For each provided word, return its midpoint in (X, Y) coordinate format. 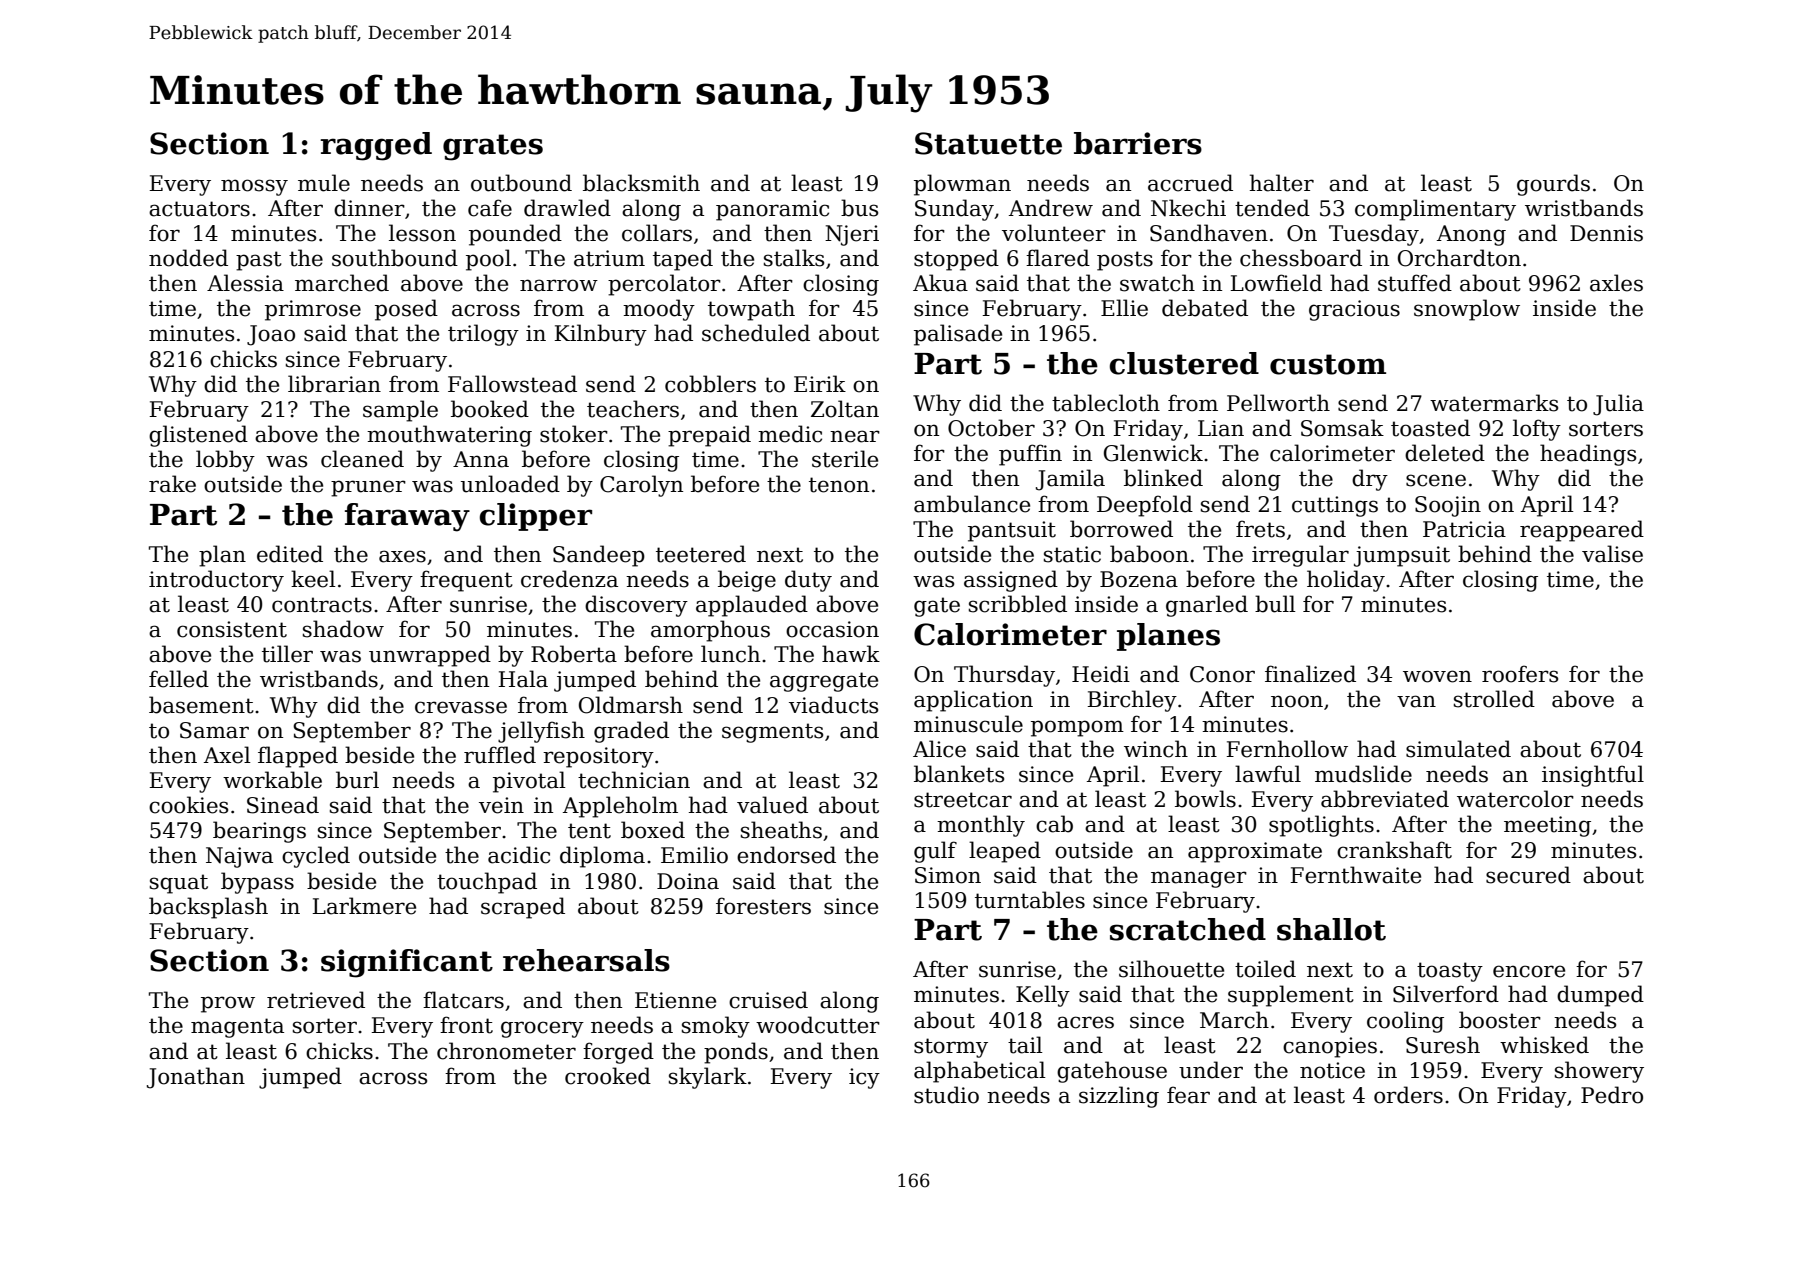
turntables (1030, 900)
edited (290, 554)
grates (493, 147)
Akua (940, 283)
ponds (736, 1053)
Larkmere (364, 906)
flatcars (463, 1000)
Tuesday (1374, 235)
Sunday (954, 210)
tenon (839, 485)
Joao (271, 335)
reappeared (1582, 531)
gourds (1553, 185)
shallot (1331, 929)
